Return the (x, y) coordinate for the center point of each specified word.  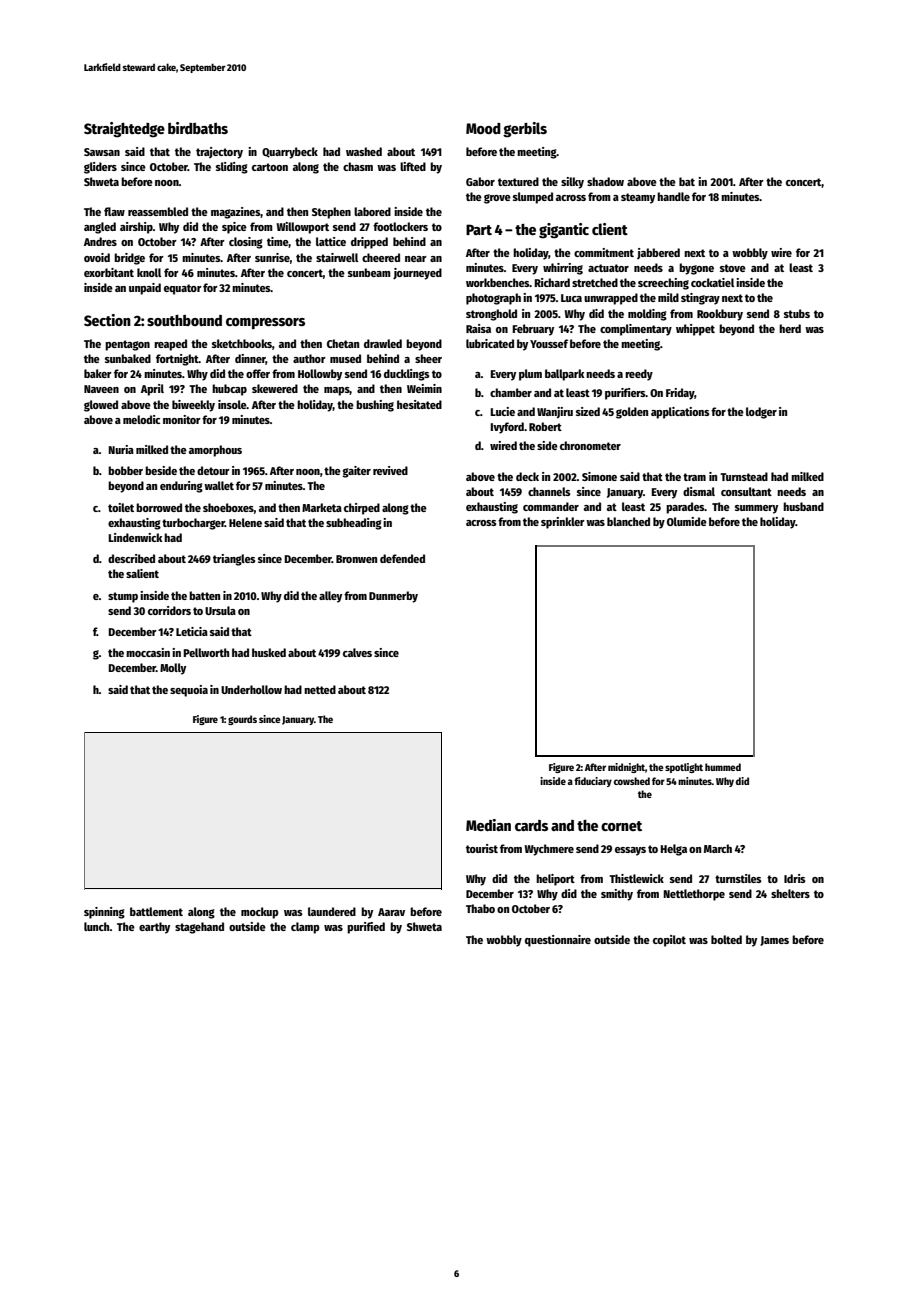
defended (402, 558)
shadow (605, 181)
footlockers (400, 226)
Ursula (220, 610)
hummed (723, 767)
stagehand (199, 928)
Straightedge (124, 130)
